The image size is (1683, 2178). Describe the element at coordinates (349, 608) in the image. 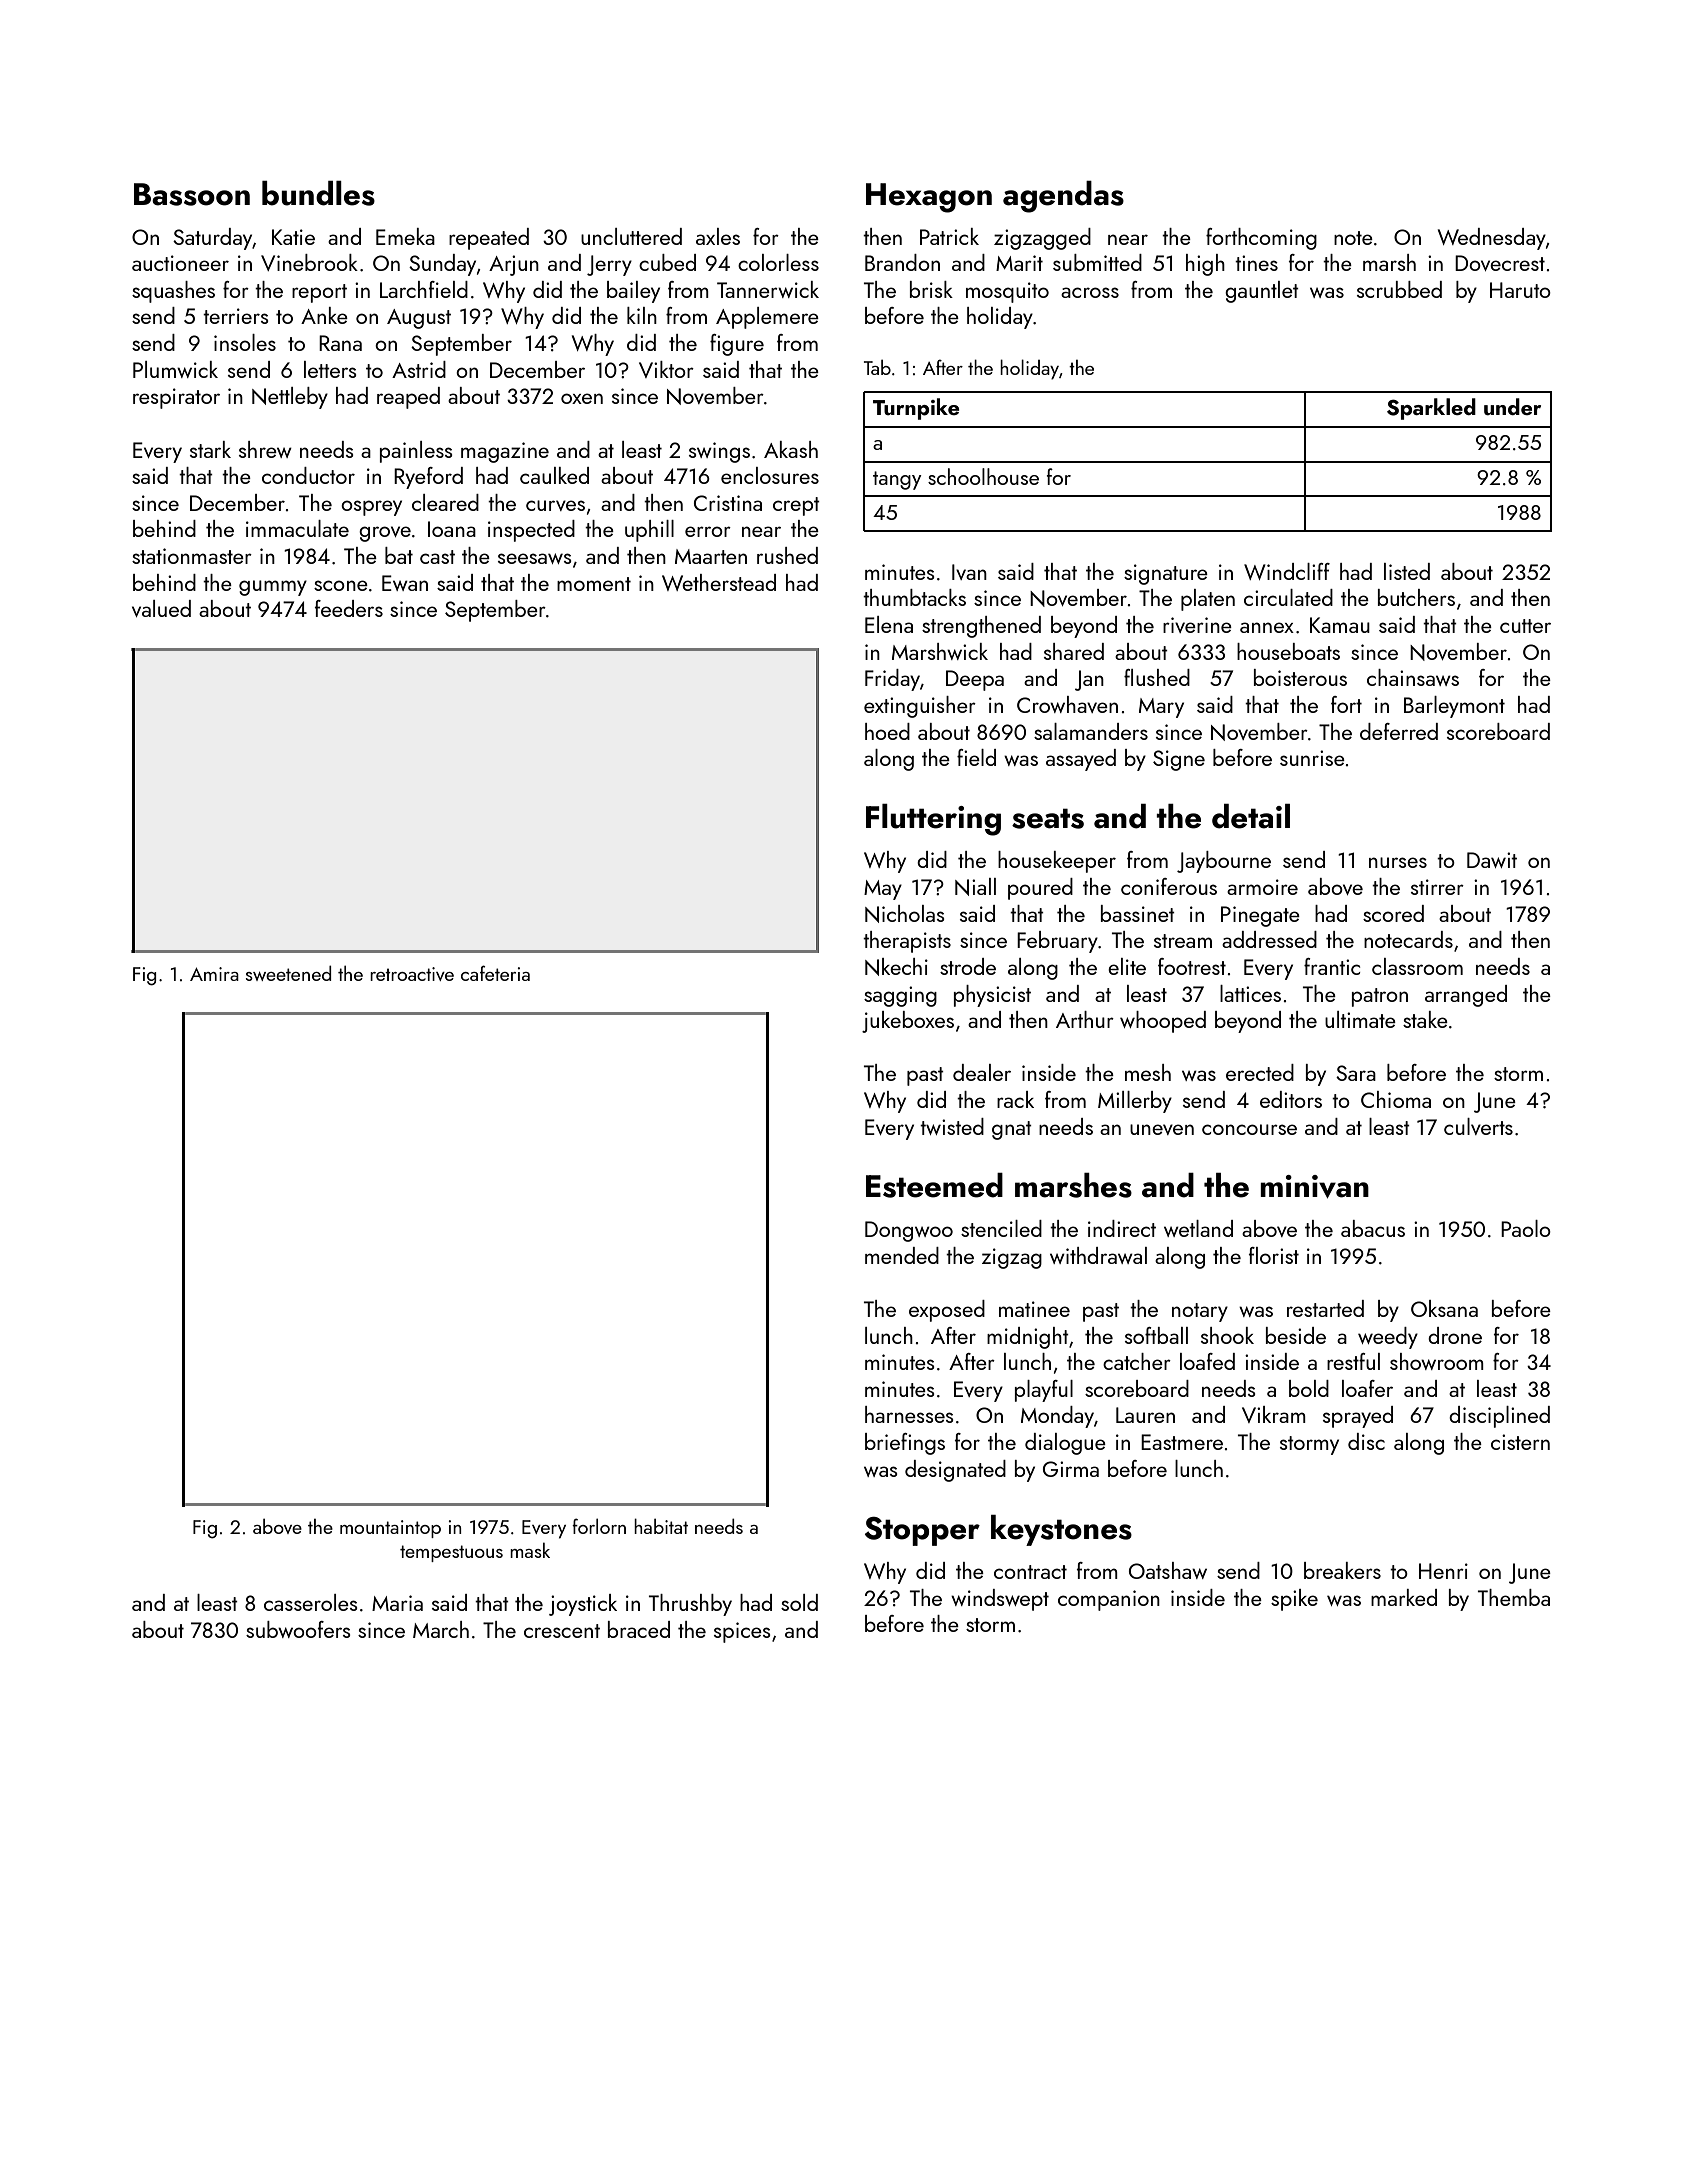

I see `feeders` at that location.
